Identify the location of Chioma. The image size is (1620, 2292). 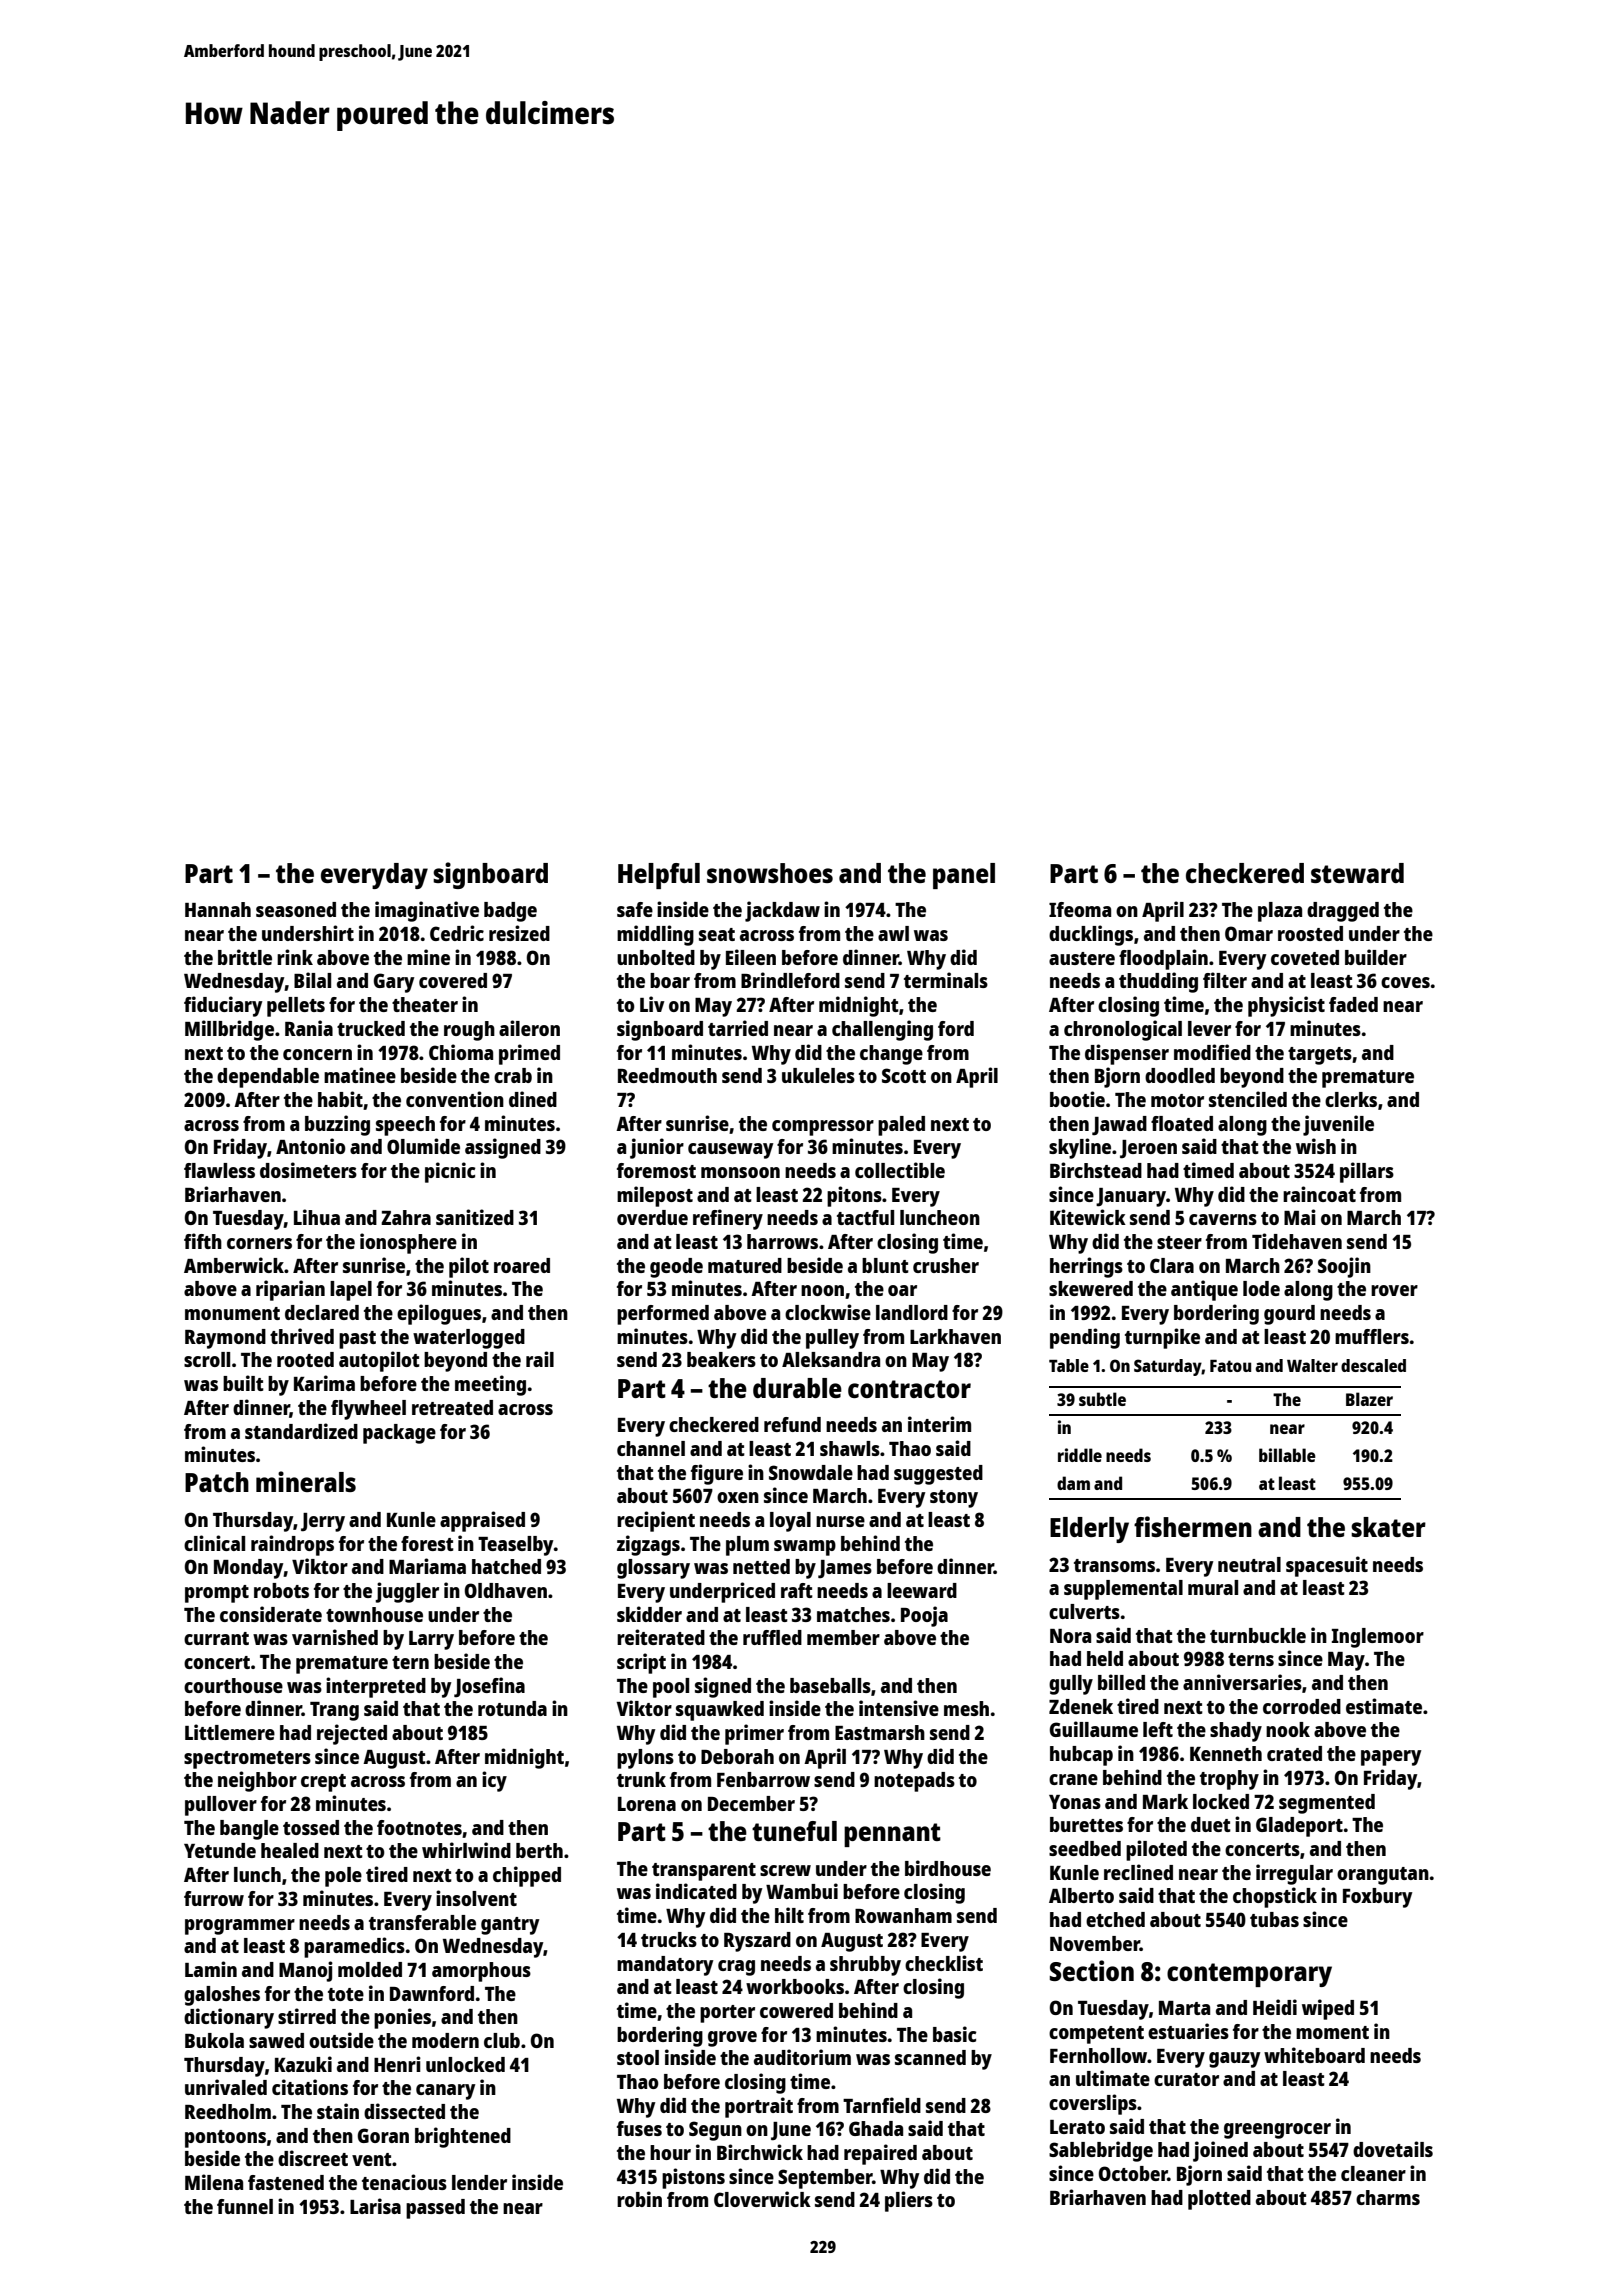
(461, 1052).
